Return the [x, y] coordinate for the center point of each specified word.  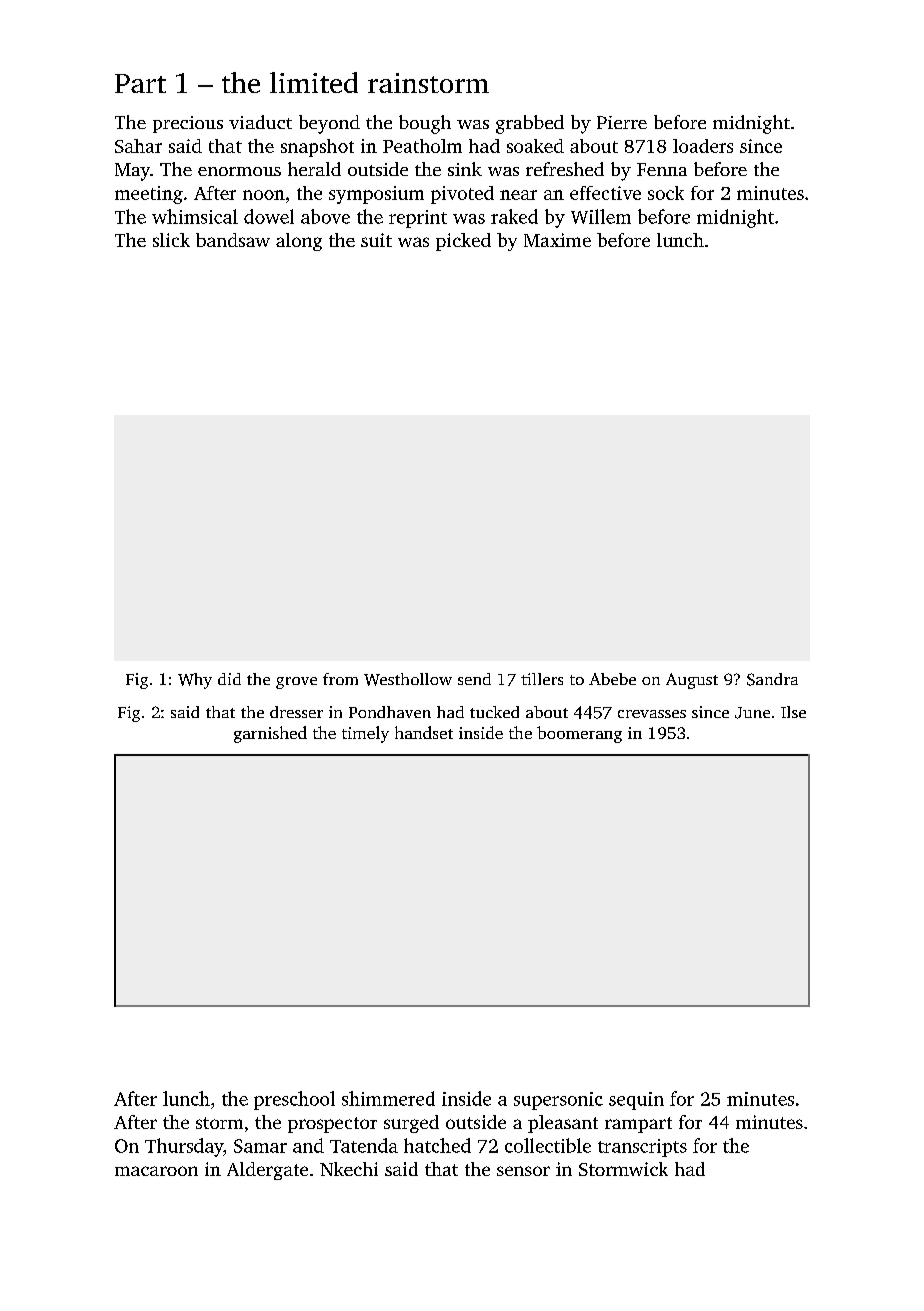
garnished [270, 734]
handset [424, 732]
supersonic [558, 1101]
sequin [636, 1101]
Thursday [184, 1147]
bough [425, 124]
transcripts [642, 1148]
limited [314, 82]
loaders [703, 146]
